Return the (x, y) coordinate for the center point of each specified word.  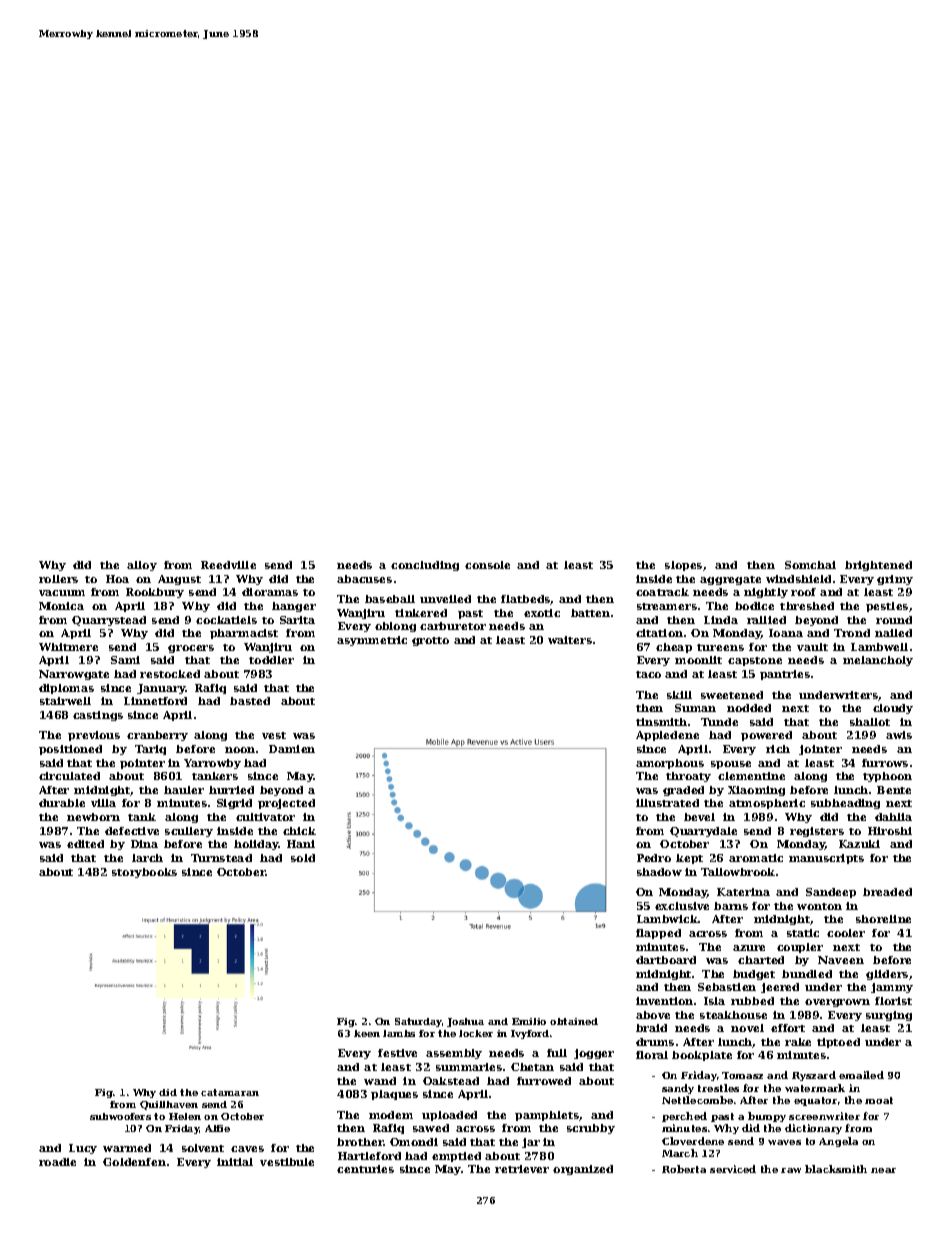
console (487, 565)
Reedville (228, 565)
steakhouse (733, 1015)
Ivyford (530, 1034)
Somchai (810, 565)
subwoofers (120, 1116)
